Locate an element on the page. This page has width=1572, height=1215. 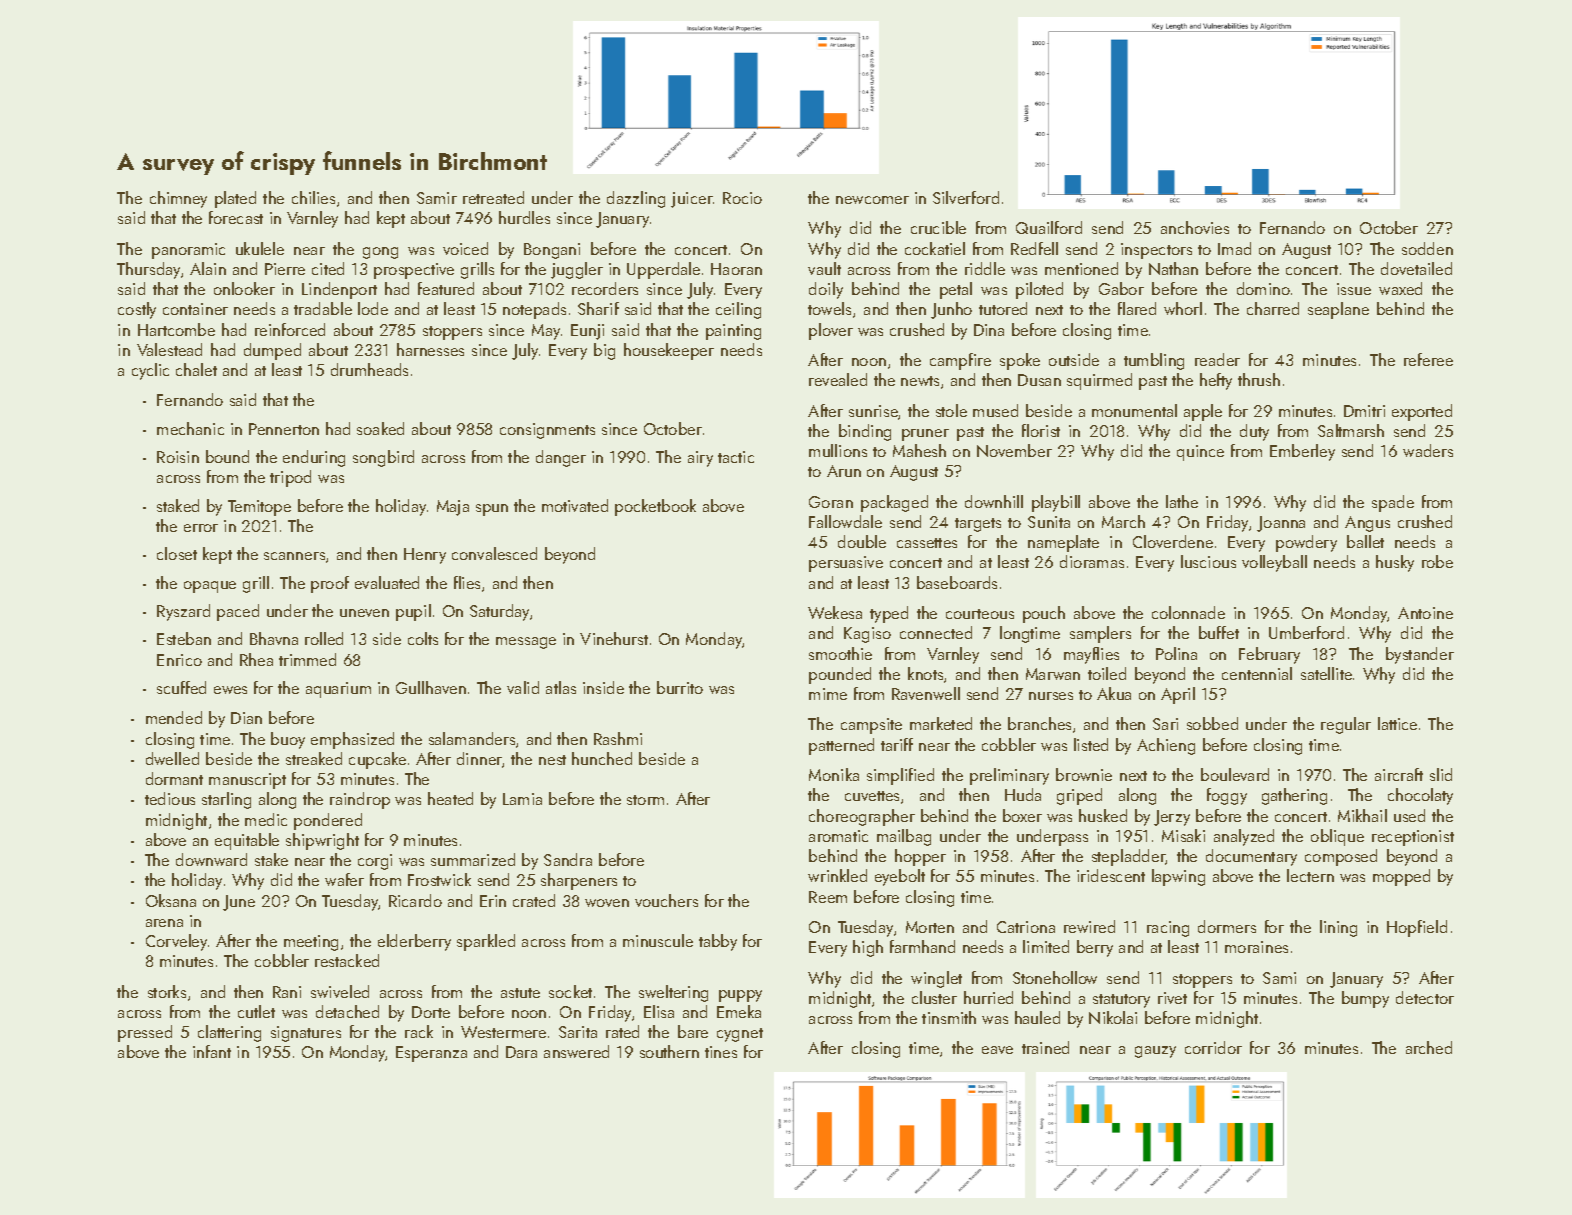
southern is located at coordinates (669, 1051).
